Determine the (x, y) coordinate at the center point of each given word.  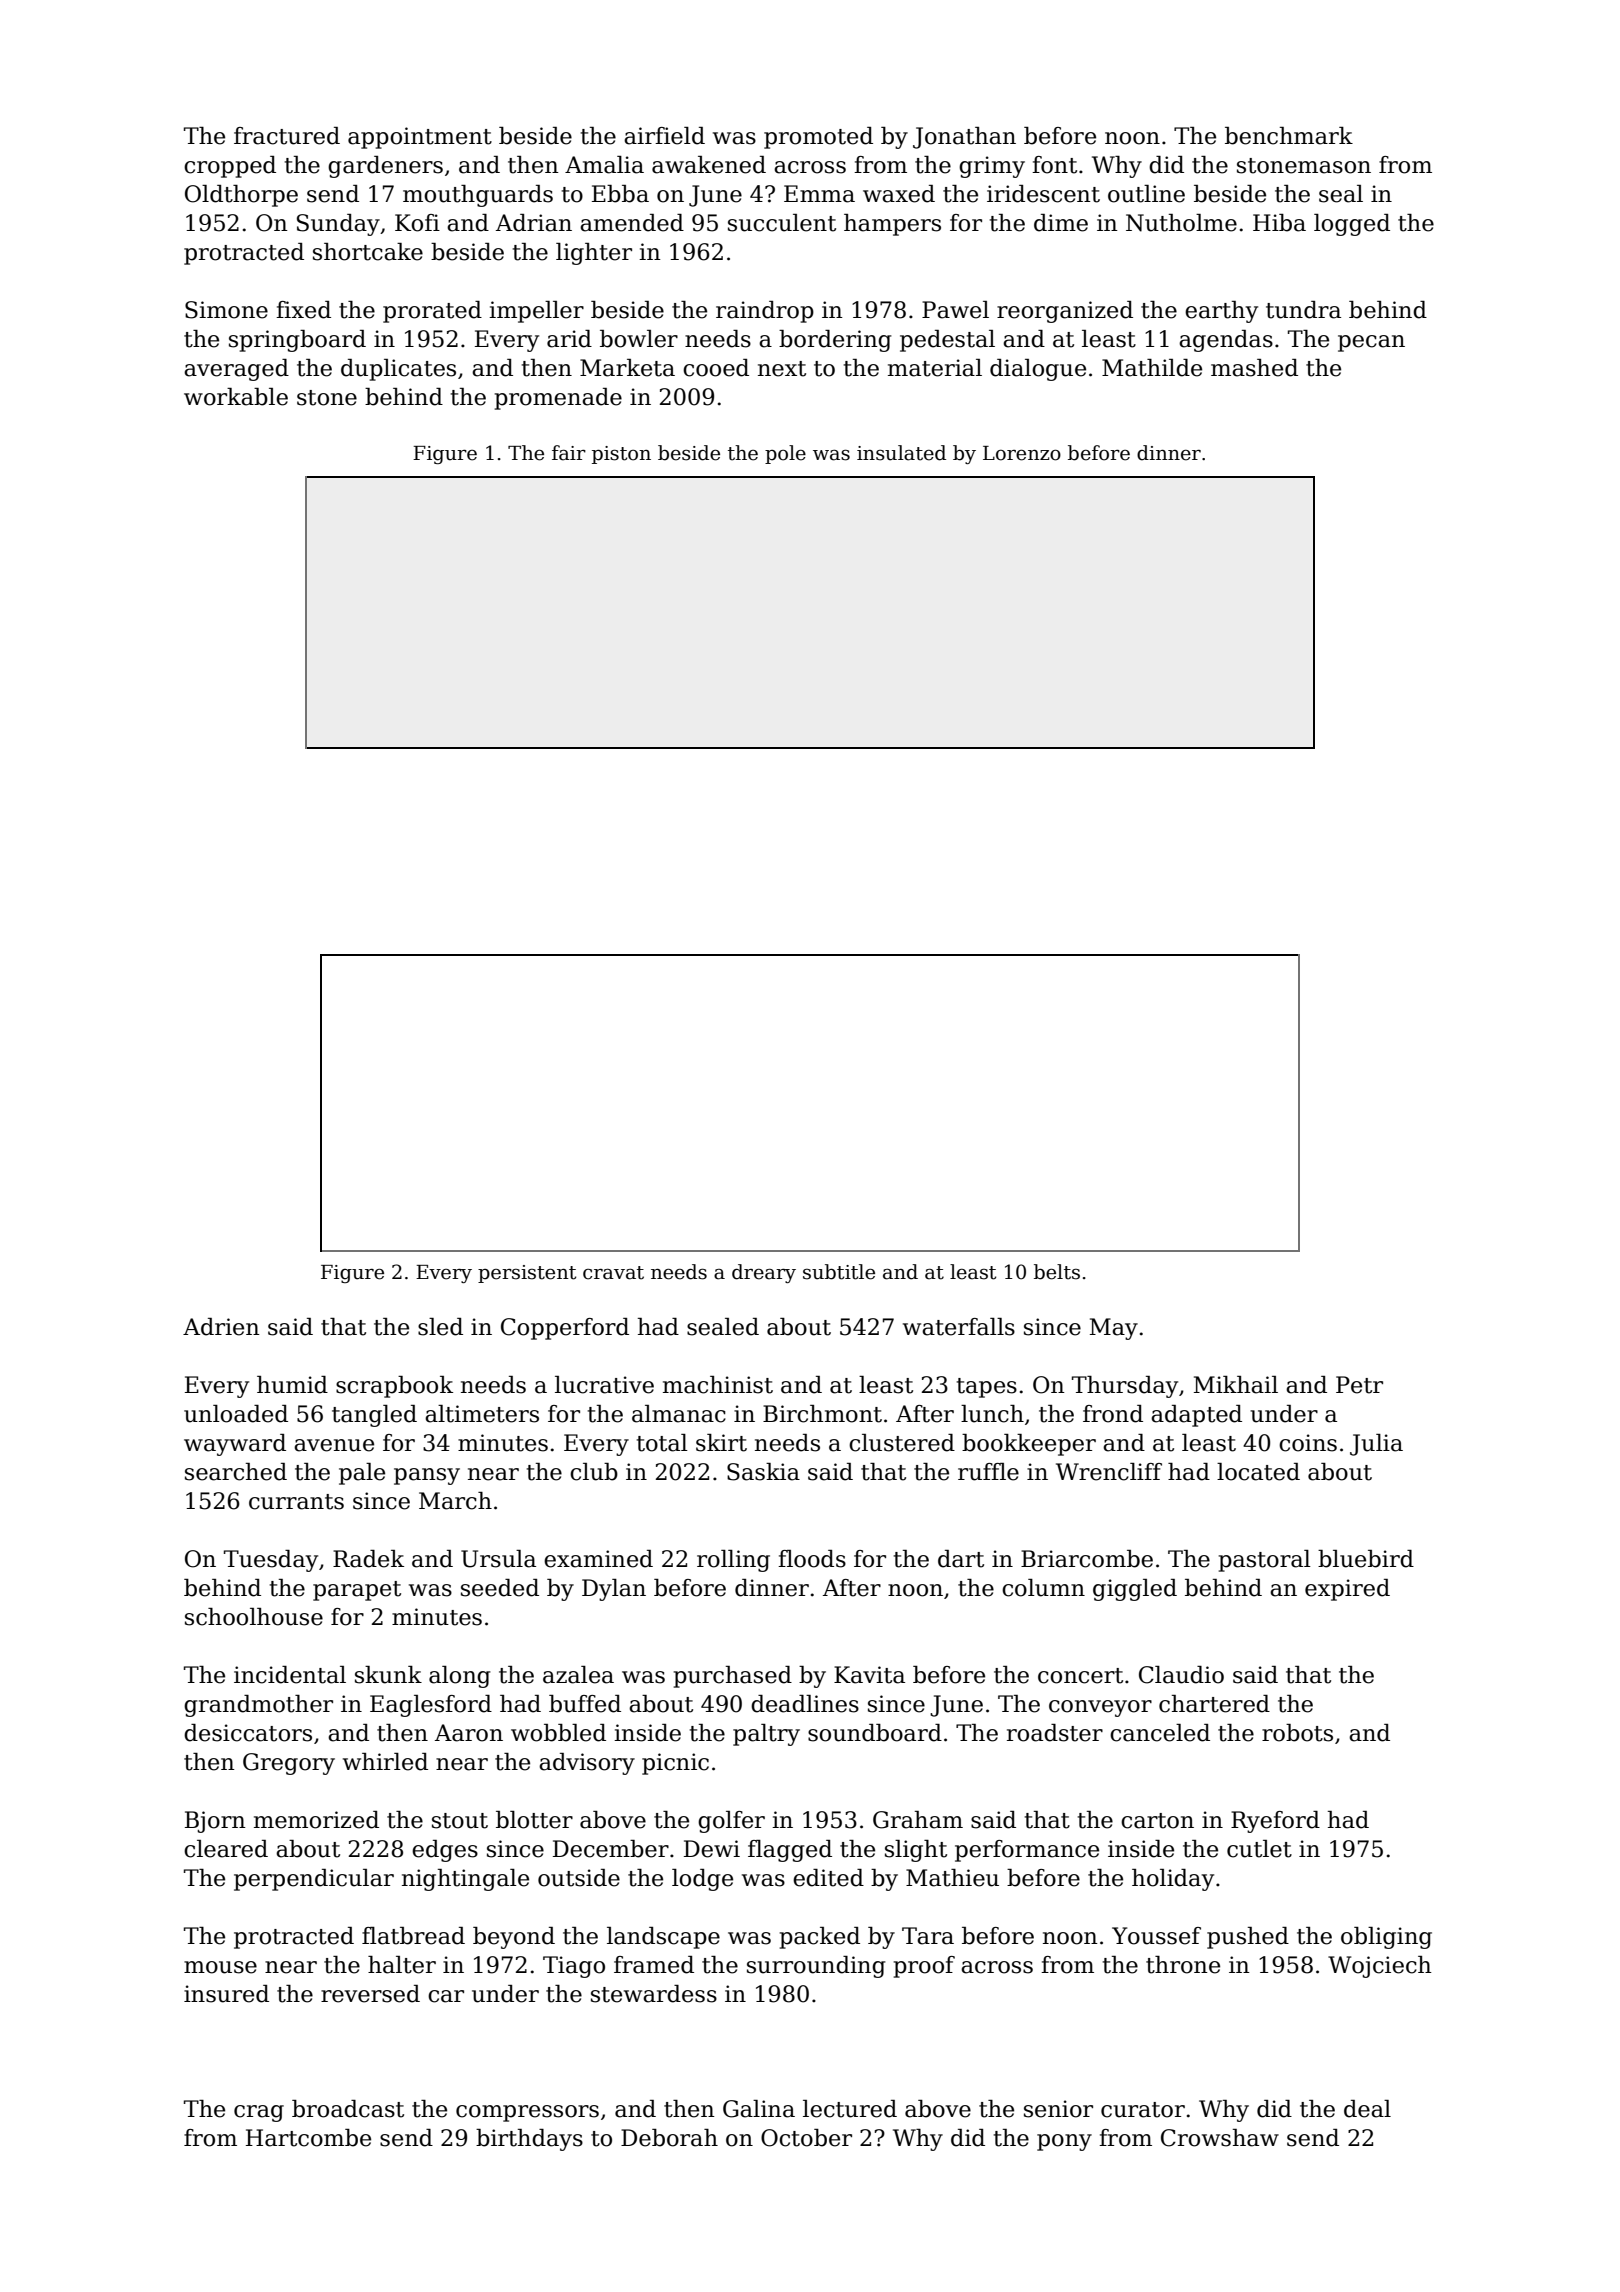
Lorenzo (1022, 453)
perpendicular (314, 1880)
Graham (918, 1820)
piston (621, 455)
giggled (1135, 1590)
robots (1297, 1733)
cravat (613, 1273)
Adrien (221, 1327)
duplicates (398, 370)
